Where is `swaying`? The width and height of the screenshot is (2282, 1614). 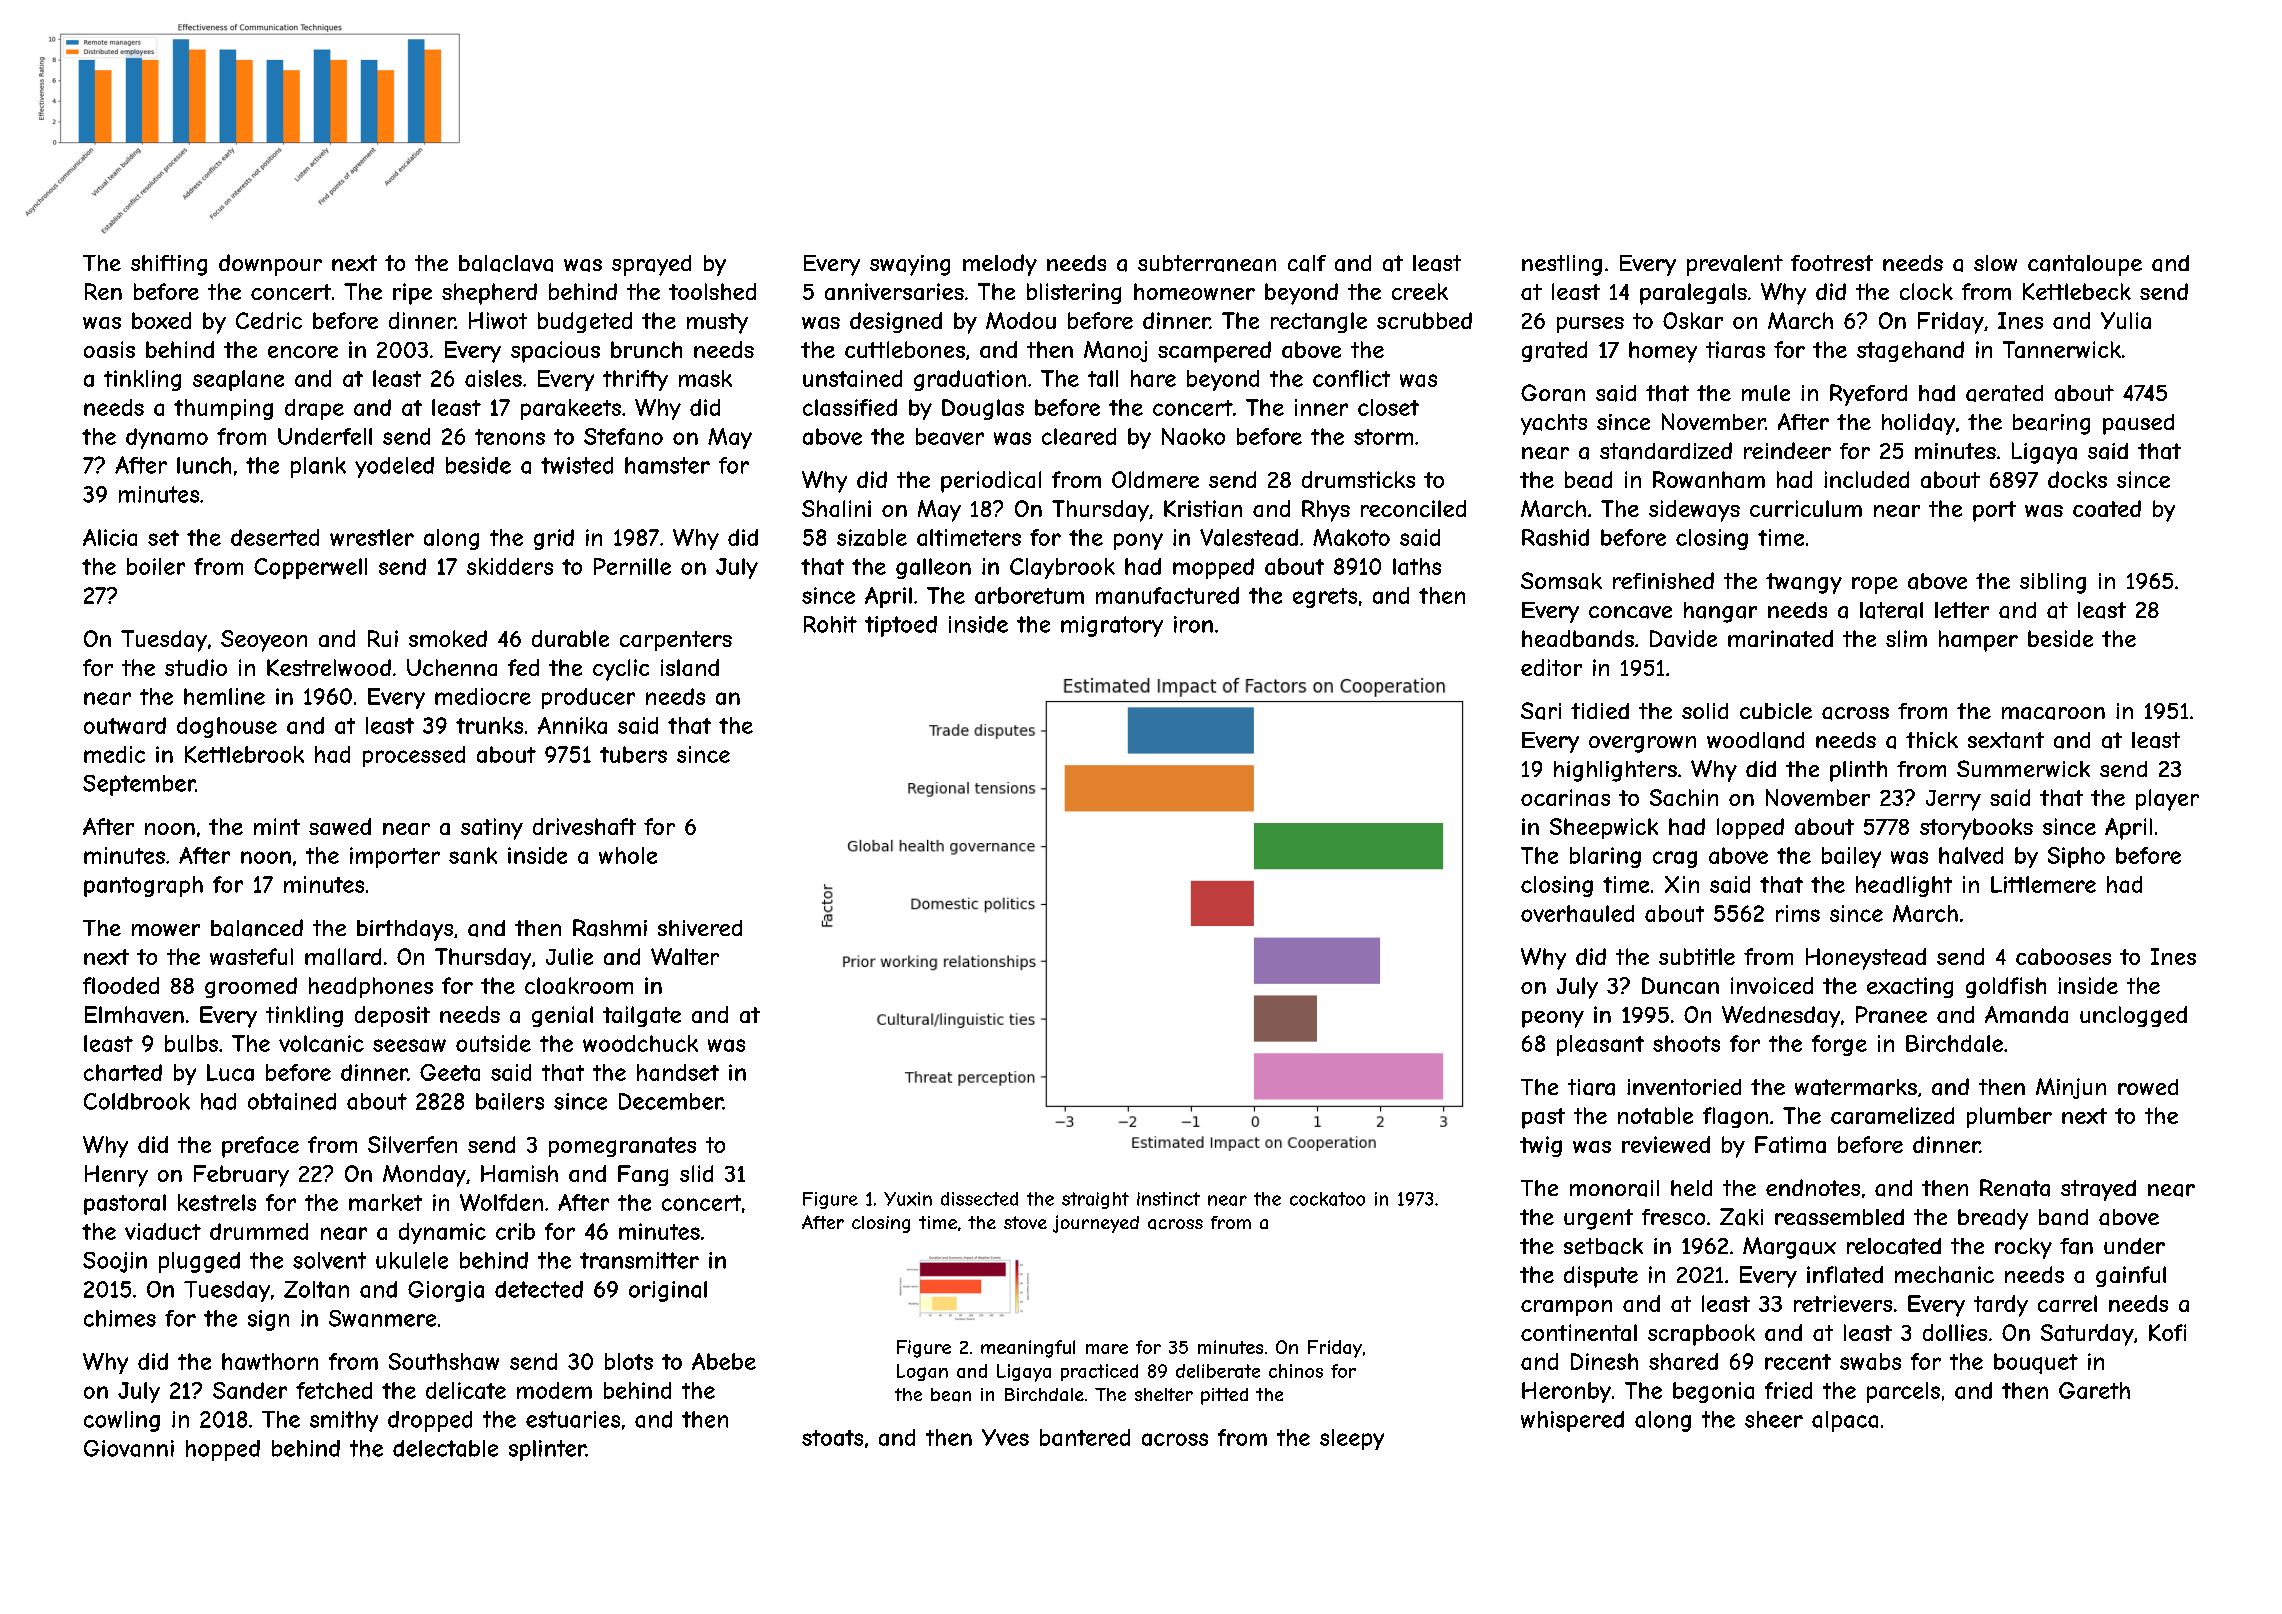
swaying is located at coordinates (910, 265).
